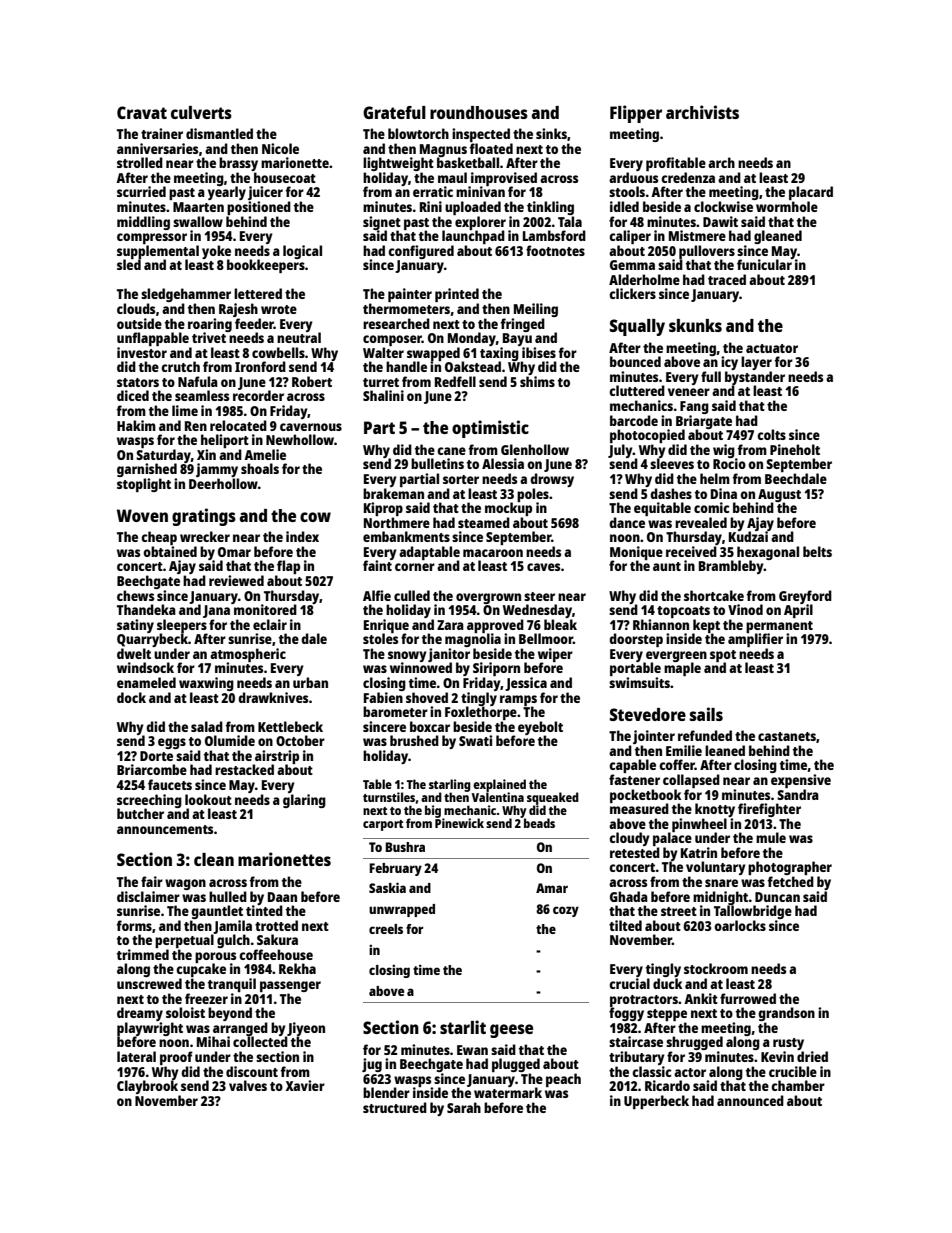 Image resolution: width=952 pixels, height=1233 pixels. Describe the element at coordinates (147, 1087) in the screenshot. I see `Claybrook` at that location.
